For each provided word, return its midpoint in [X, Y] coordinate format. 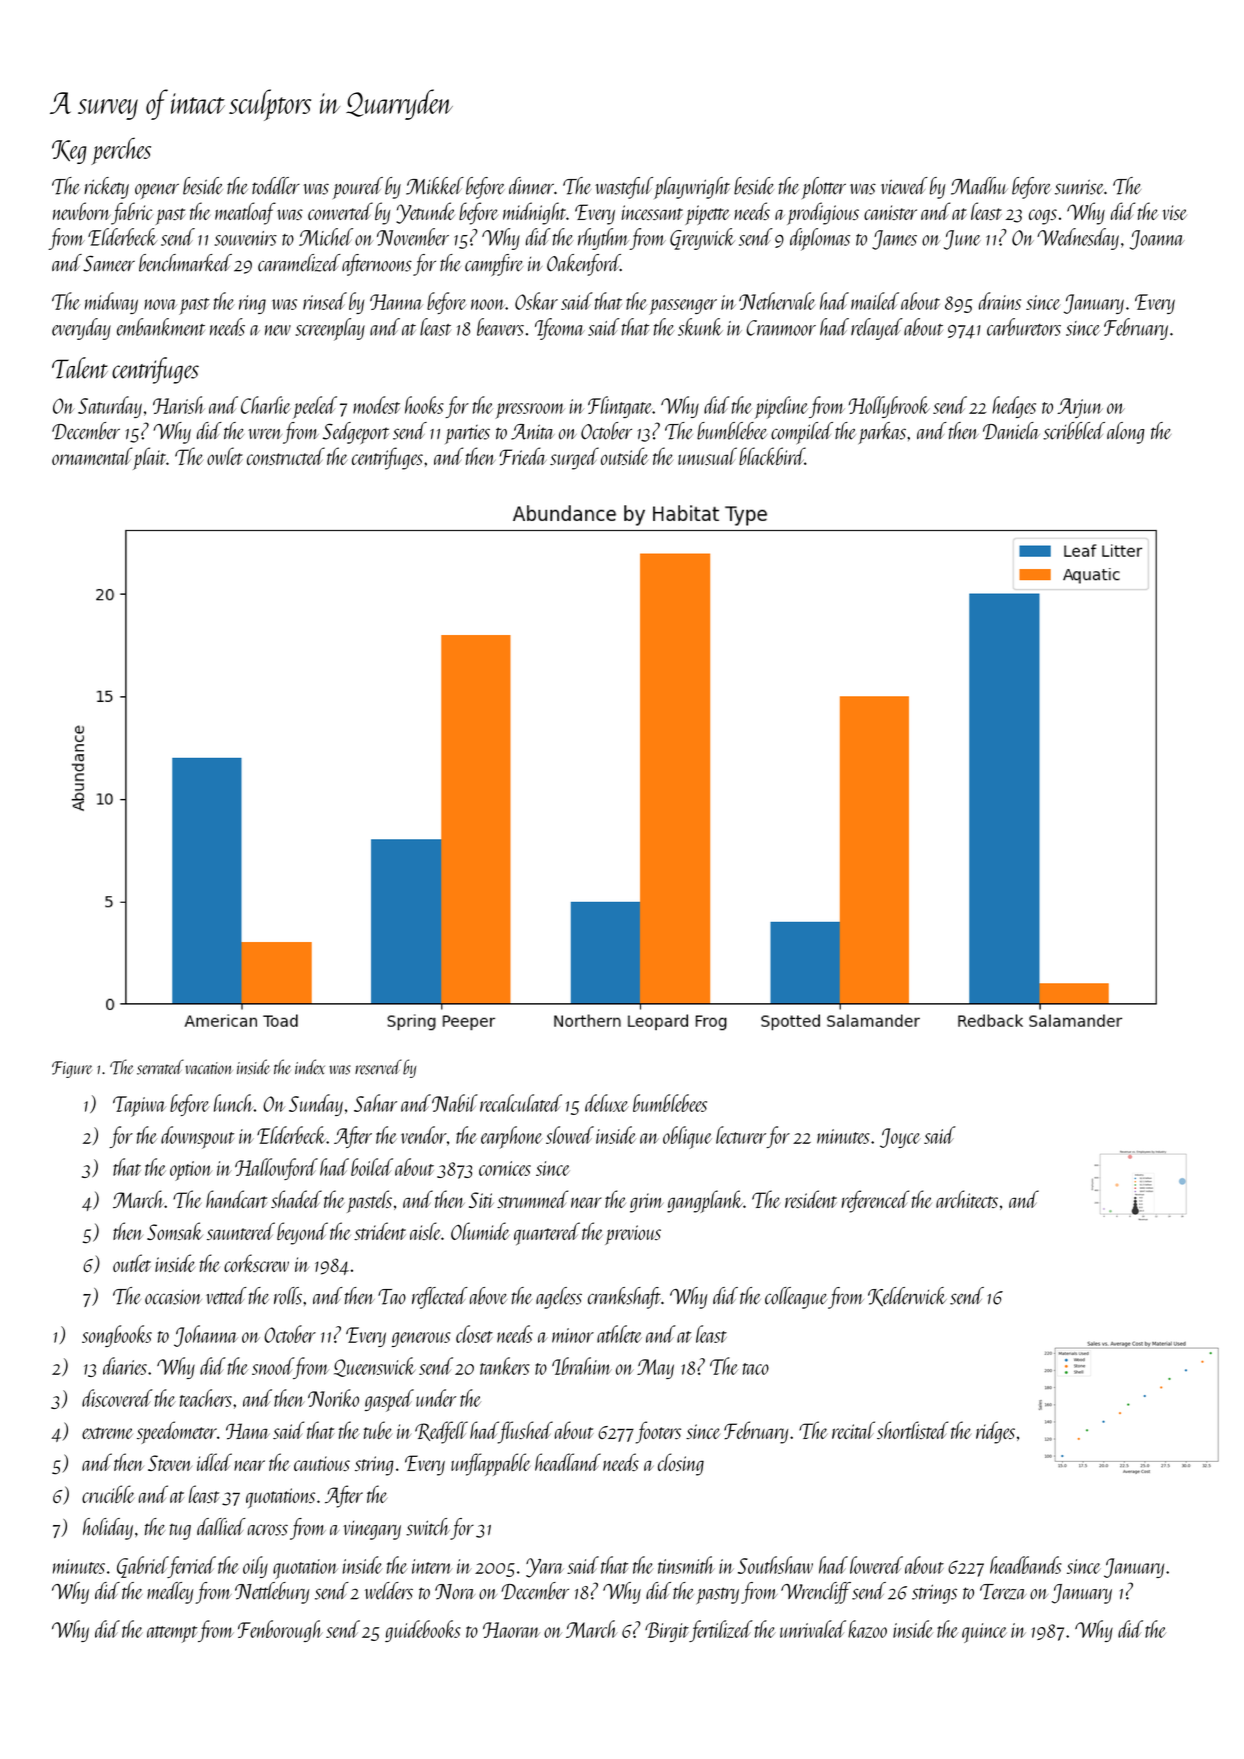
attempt [172, 1634]
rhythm [604, 239]
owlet [225, 456]
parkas [882, 433]
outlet [132, 1263]
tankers [505, 1366]
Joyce [900, 1138]
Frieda [523, 456]
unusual [707, 456]
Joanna [1157, 240]
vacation [209, 1068]
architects [967, 1199]
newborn [81, 211]
